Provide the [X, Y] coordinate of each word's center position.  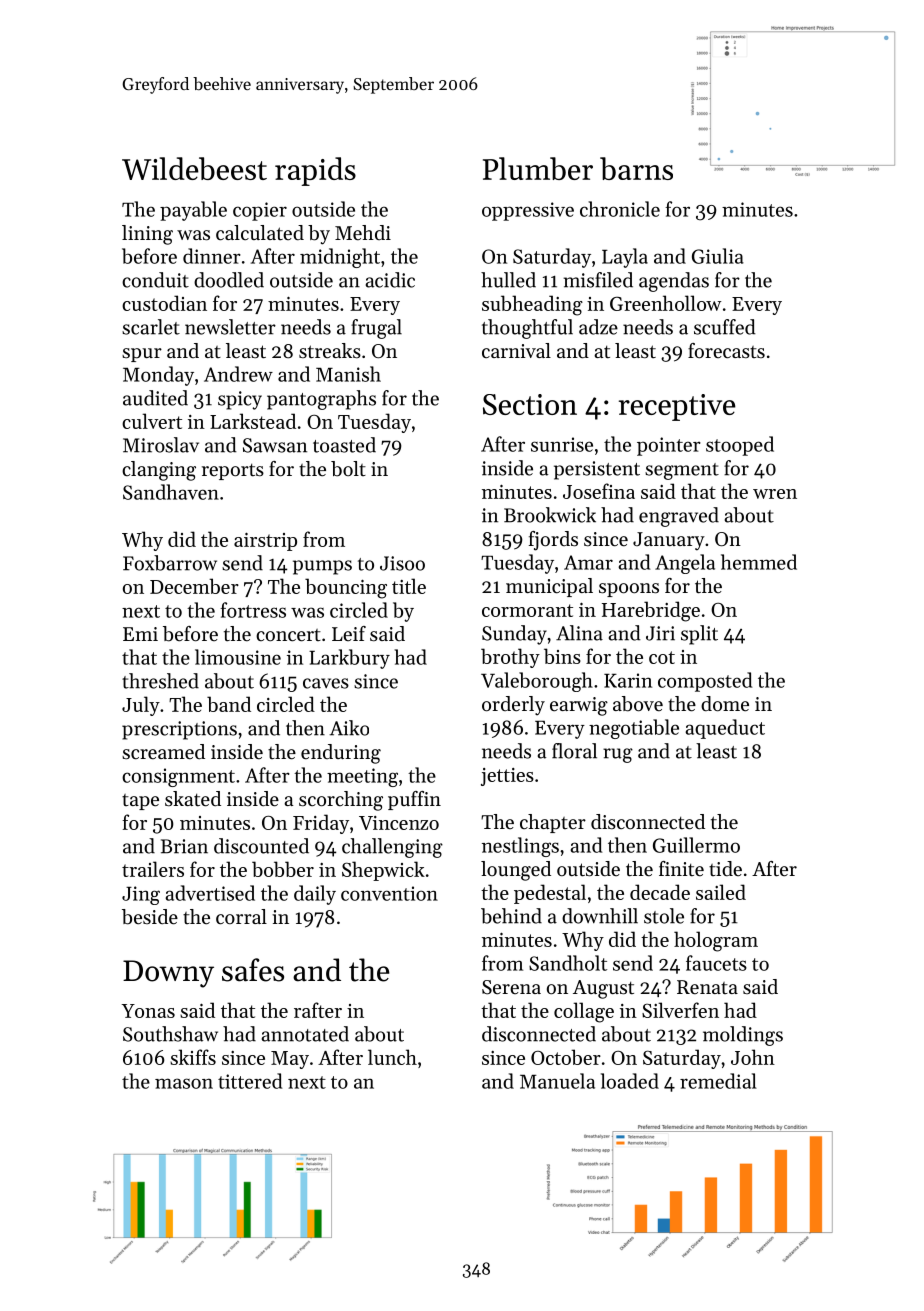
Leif [349, 633]
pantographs [321, 400]
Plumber [538, 168]
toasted [344, 445]
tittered [250, 1081]
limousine [238, 657]
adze [598, 327]
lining [147, 235]
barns [636, 168]
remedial [718, 1081]
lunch [392, 1057]
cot [662, 657]
